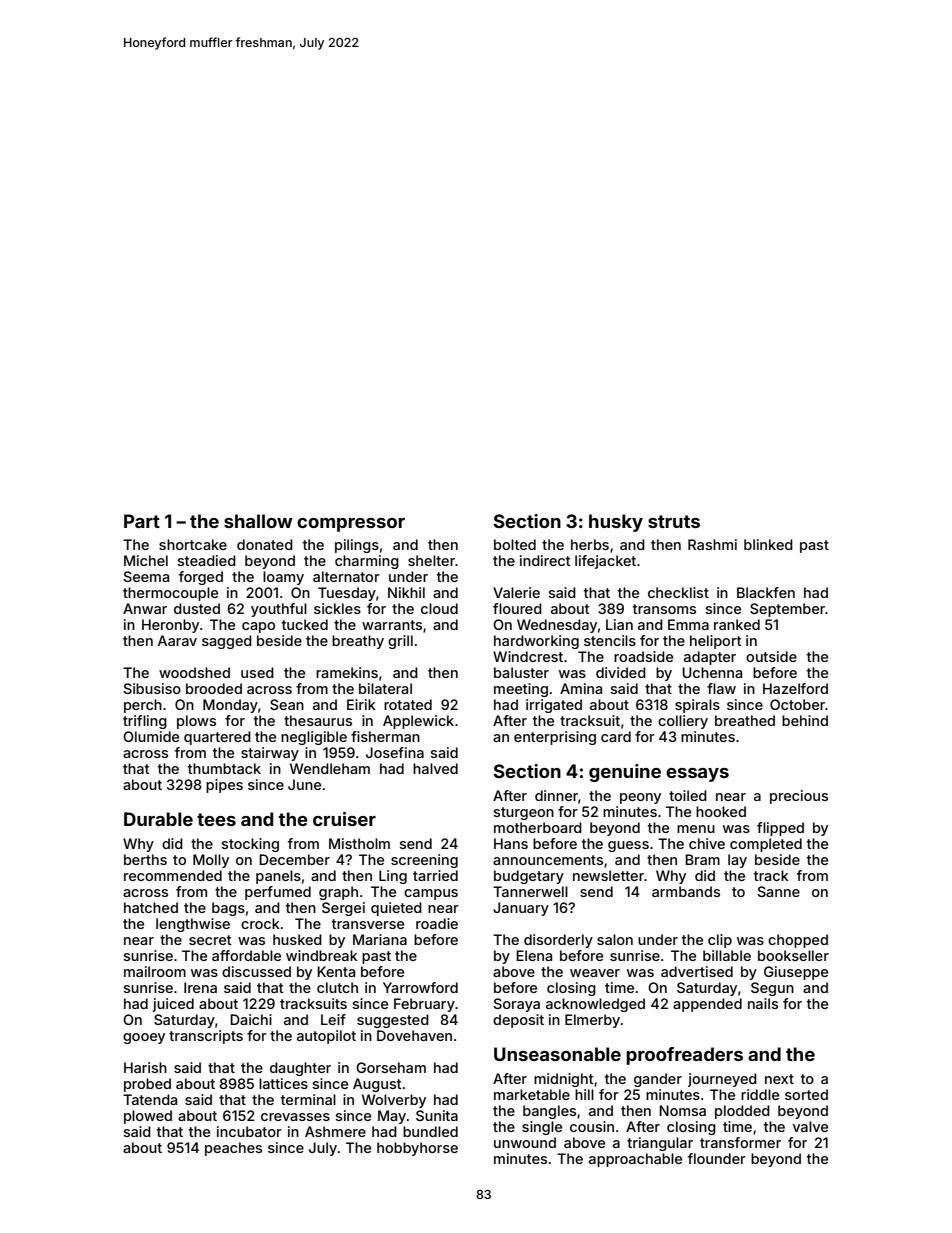 The width and height of the document is (952, 1233). I want to click on compressor, so click(351, 525).
